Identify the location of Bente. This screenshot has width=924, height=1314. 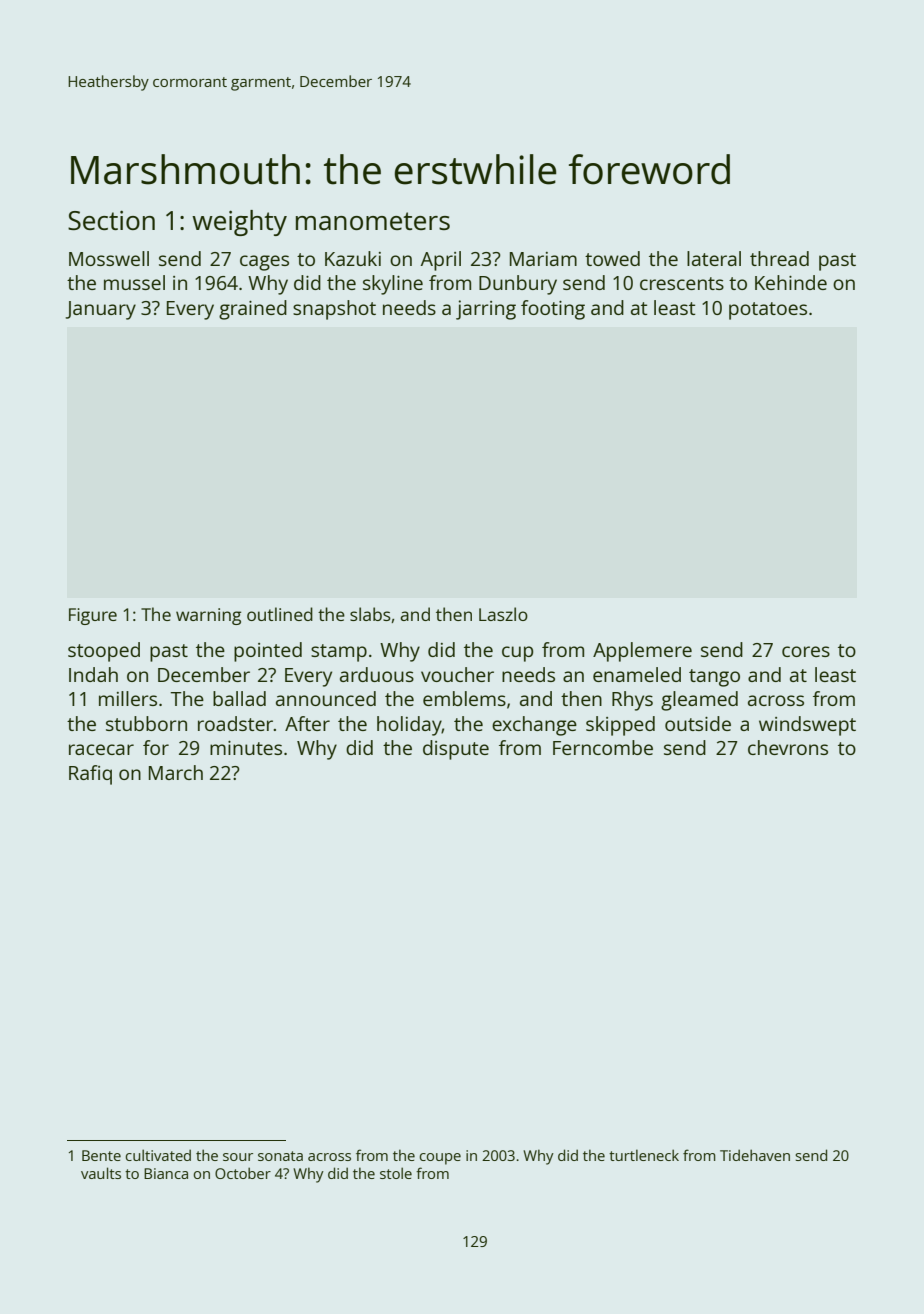
(101, 1155).
